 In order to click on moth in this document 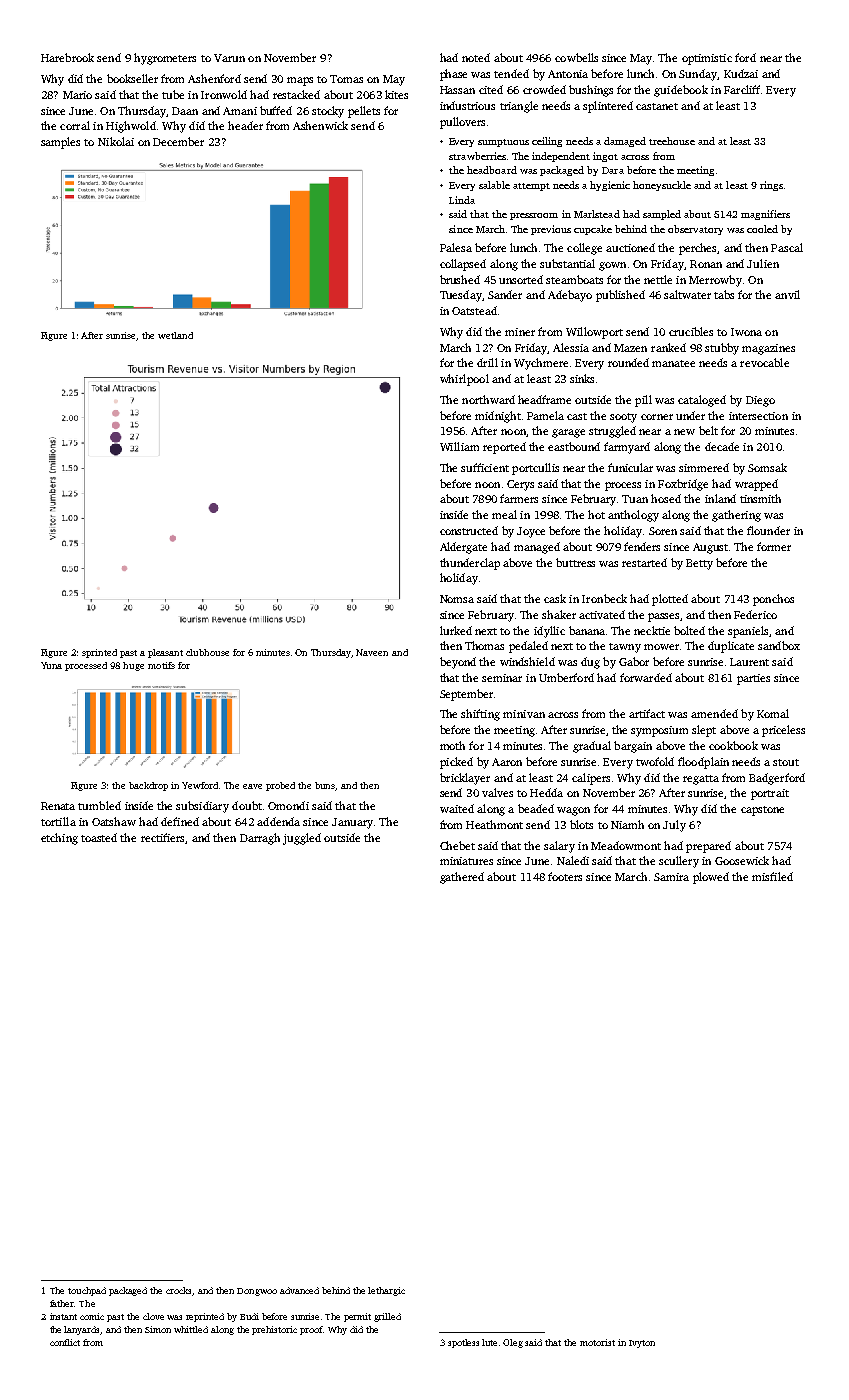, I will do `click(452, 745)`.
